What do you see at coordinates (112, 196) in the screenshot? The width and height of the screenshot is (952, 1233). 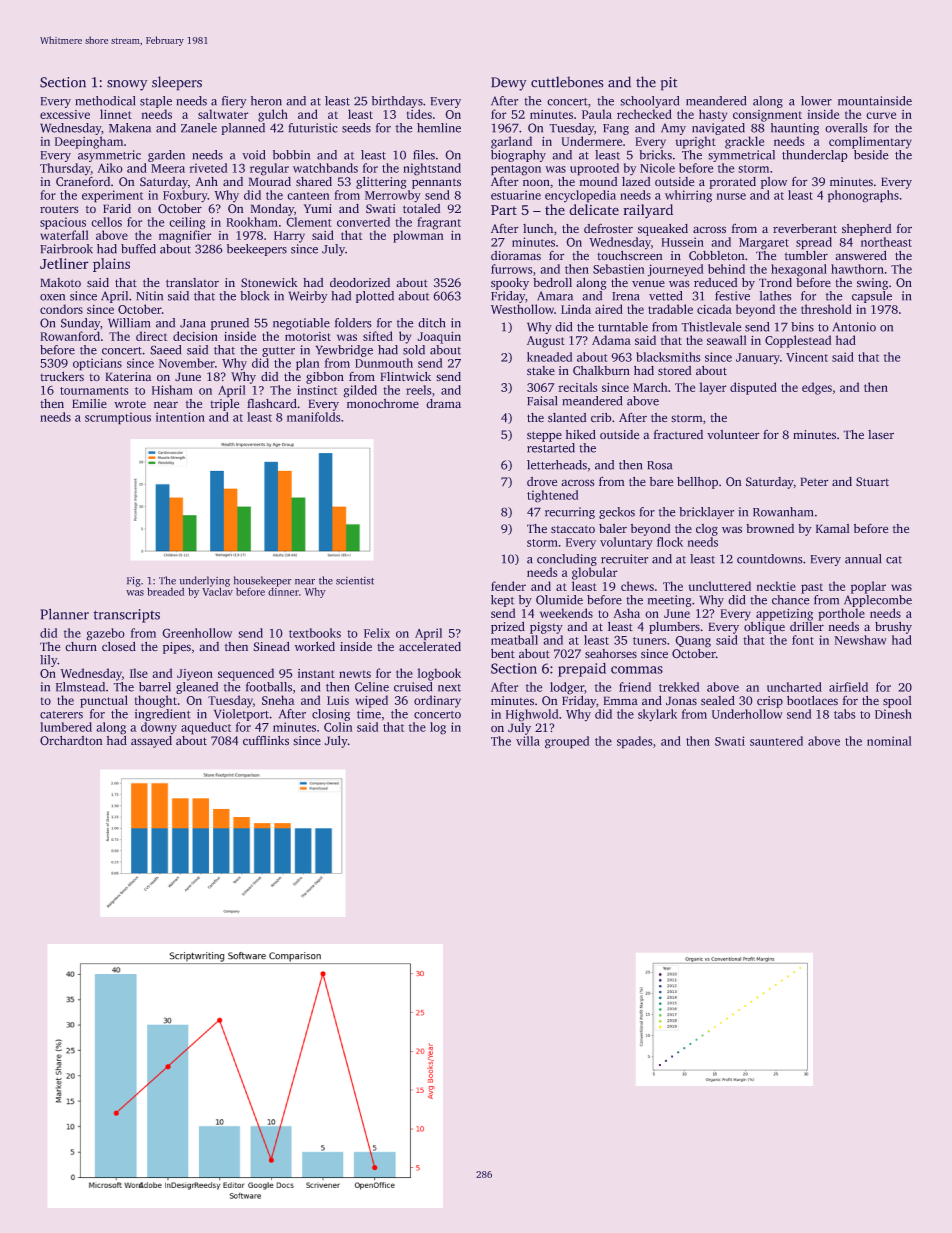 I see `experiment` at bounding box center [112, 196].
